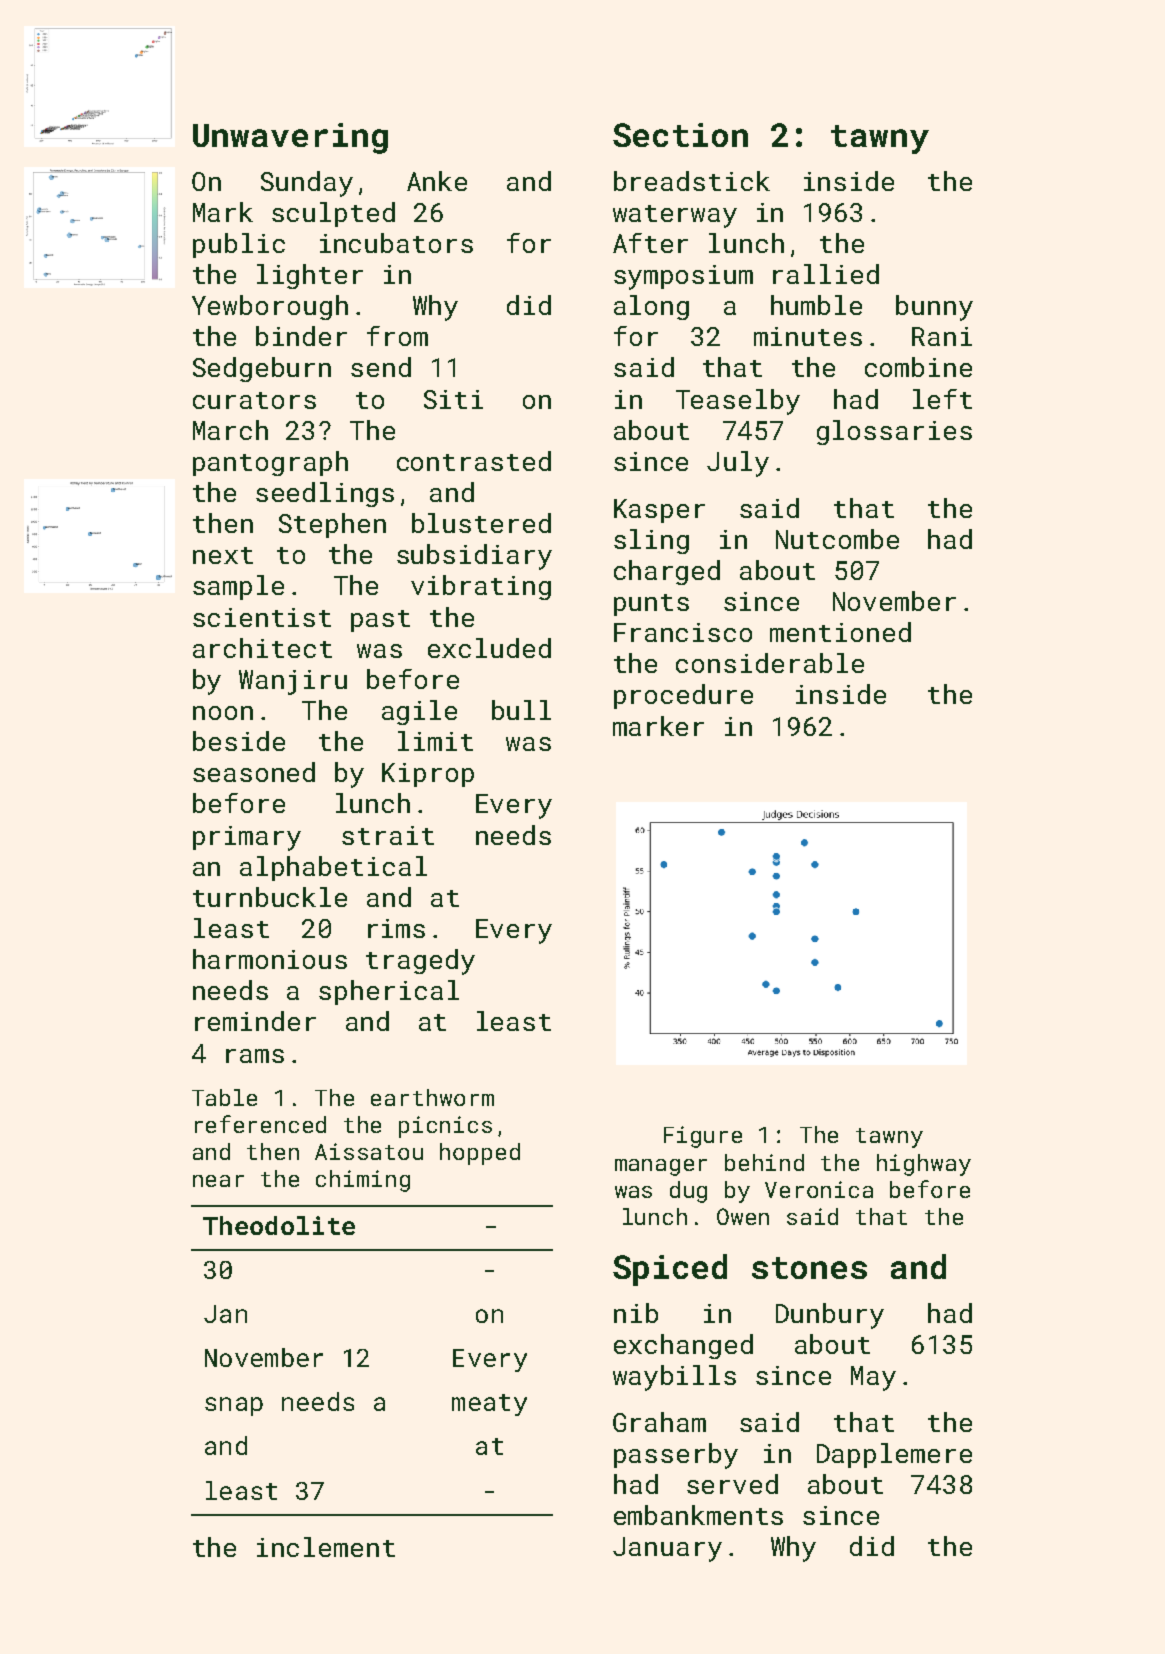  Describe the element at coordinates (326, 1547) in the screenshot. I see `inclement` at that location.
